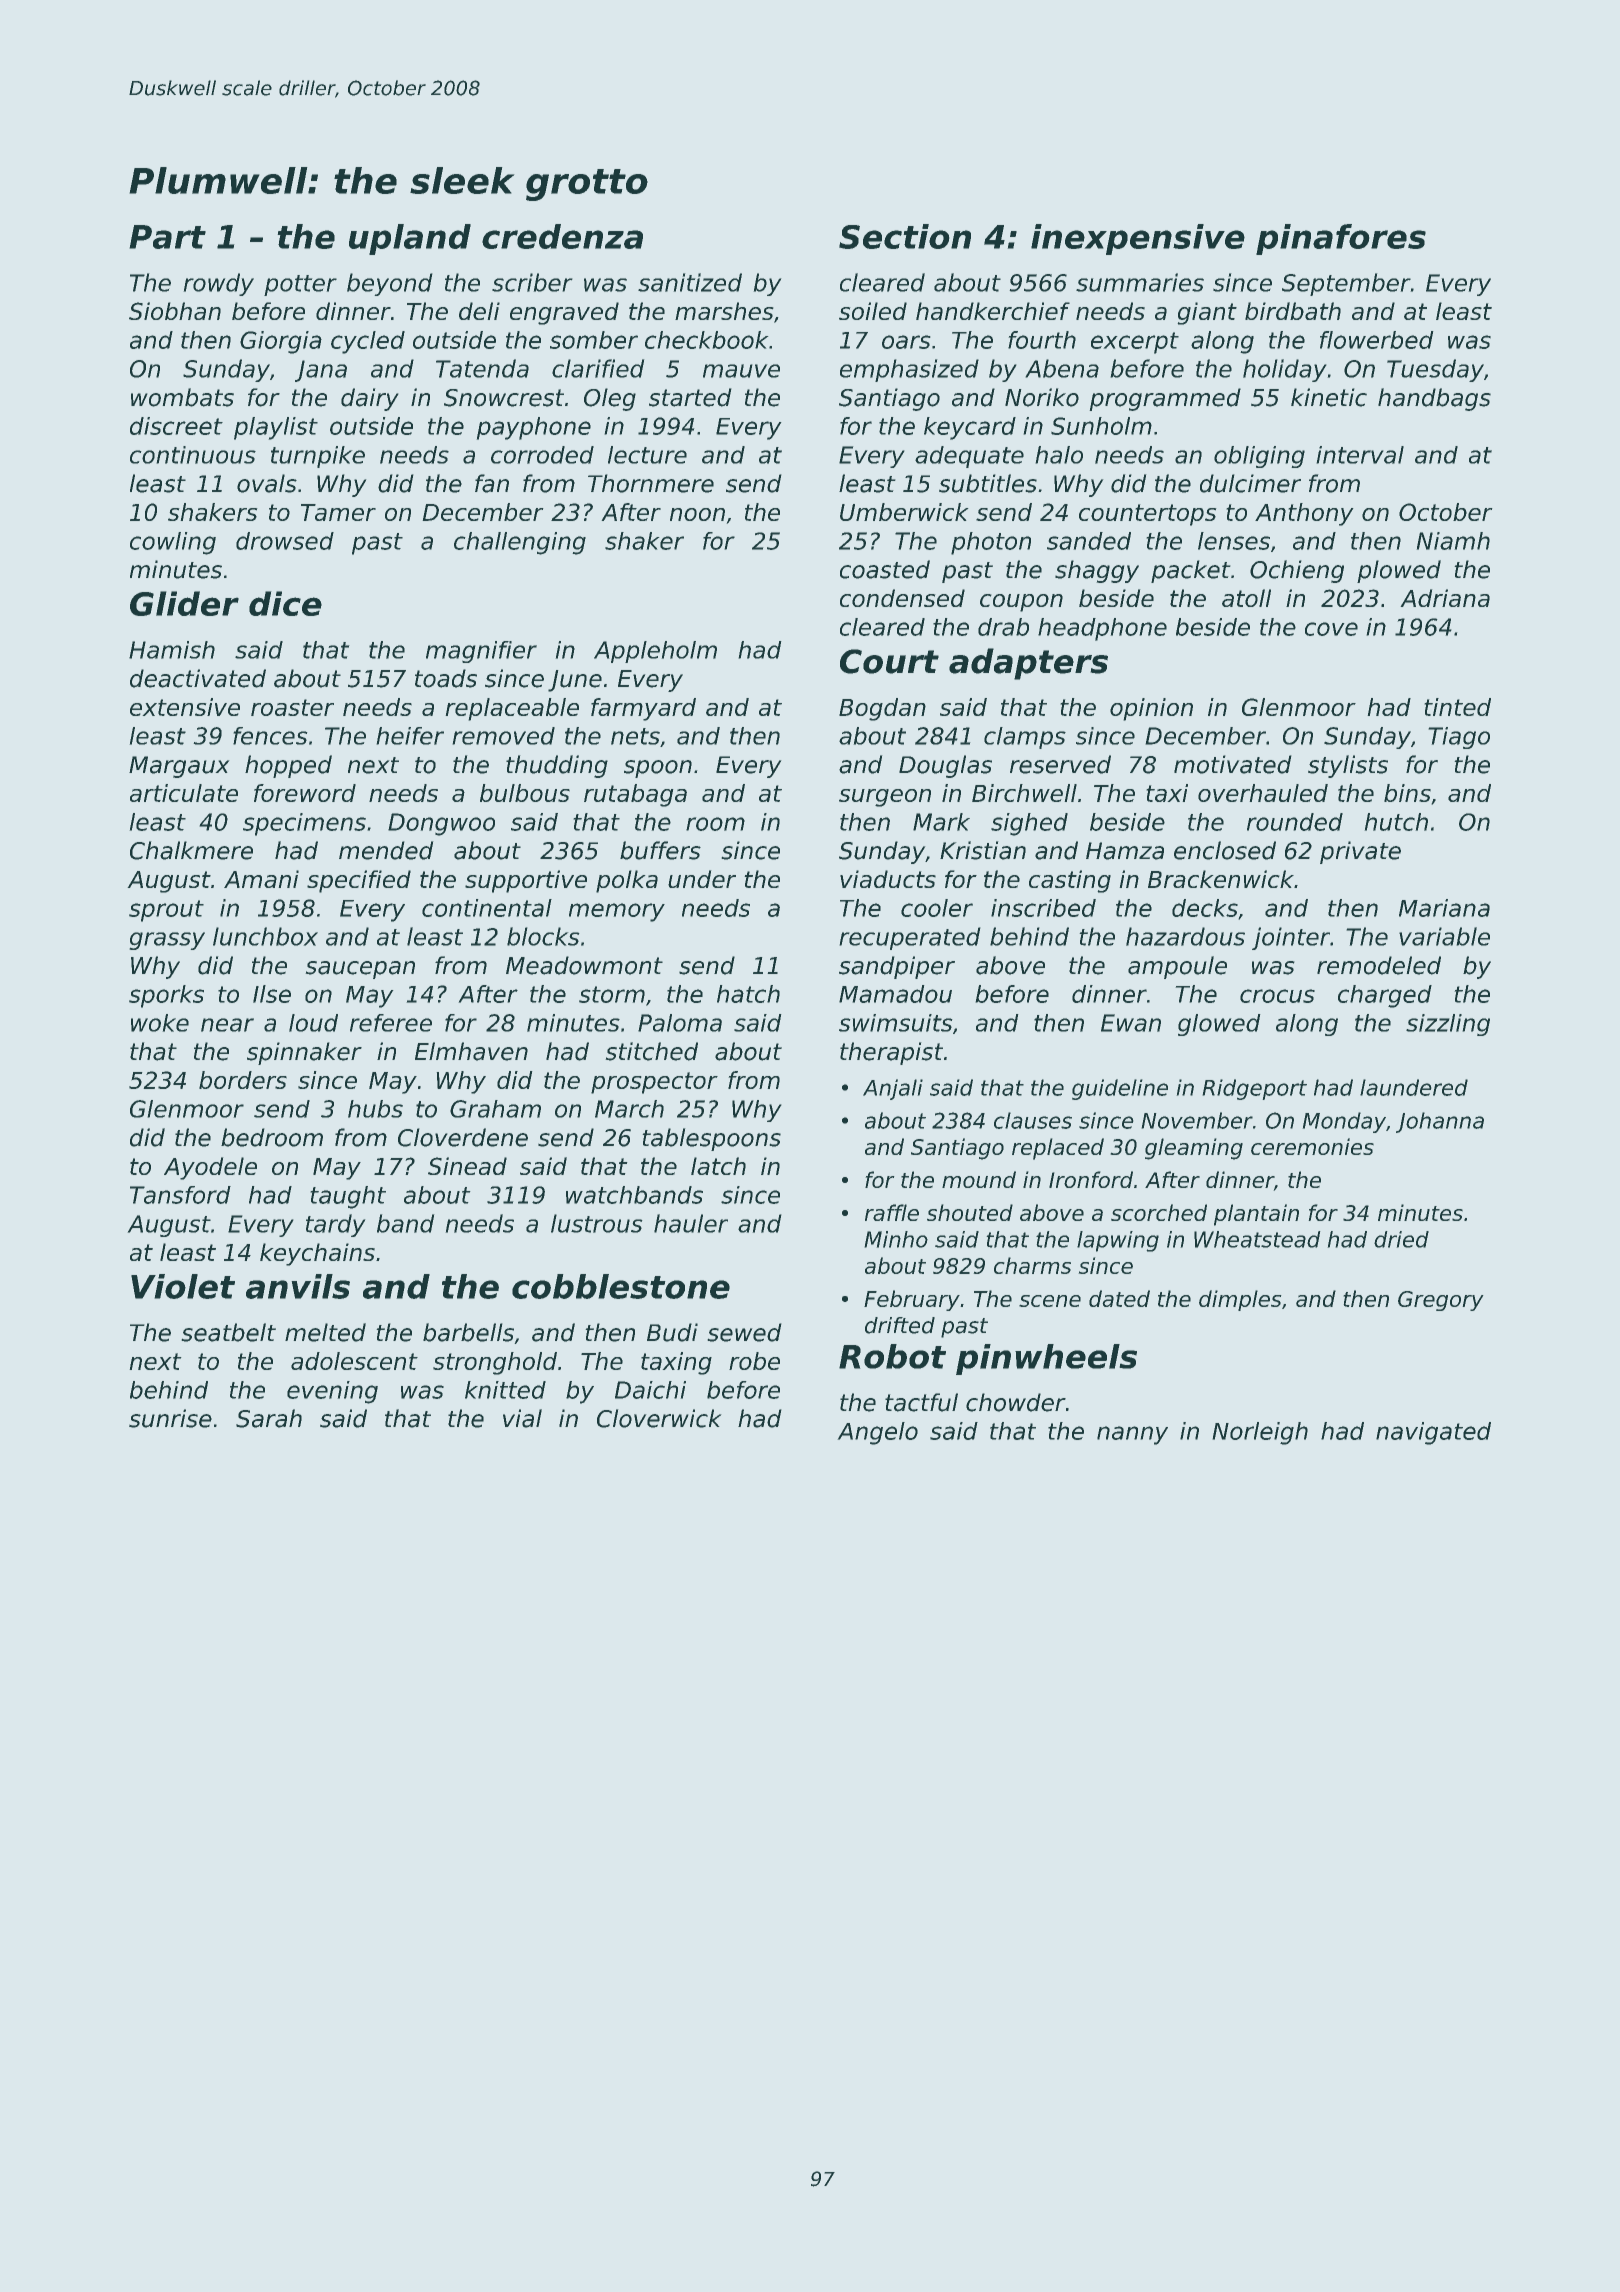 The height and width of the screenshot is (2292, 1620). What do you see at coordinates (179, 767) in the screenshot?
I see `Margaux` at bounding box center [179, 767].
